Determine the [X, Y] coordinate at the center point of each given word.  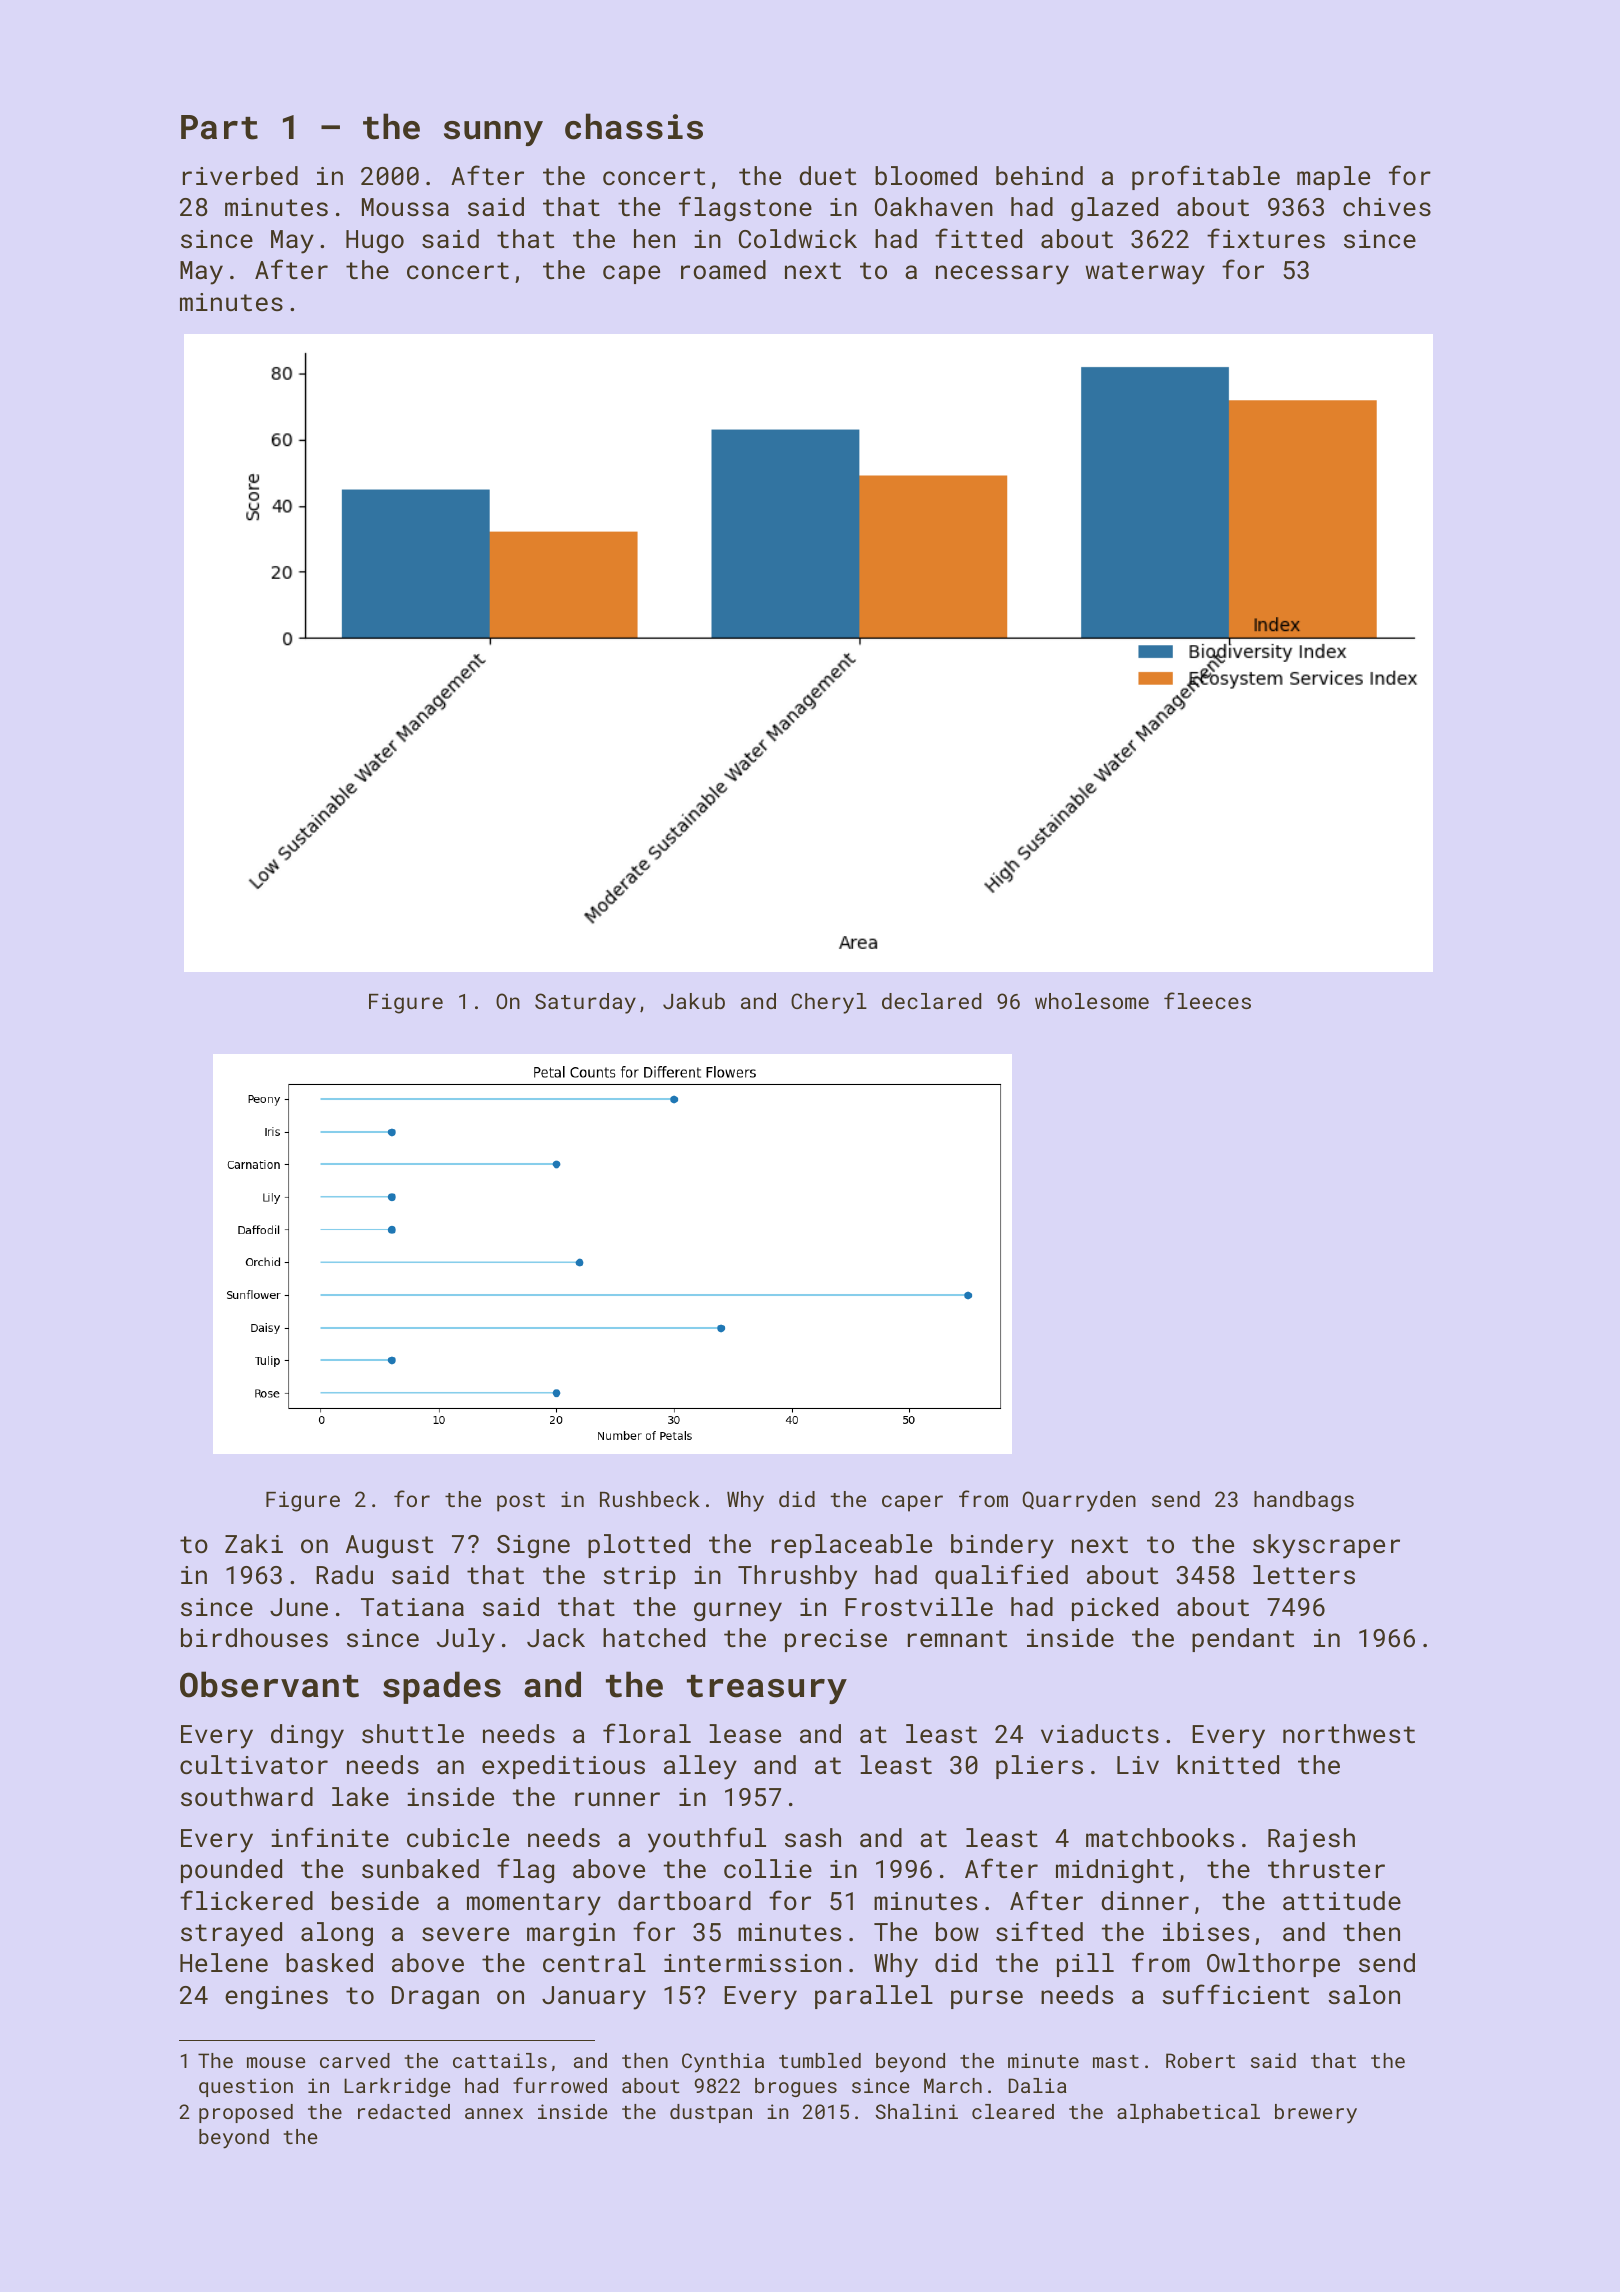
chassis [634, 126]
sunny [493, 133]
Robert [1200, 2060]
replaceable [852, 1546]
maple [1333, 178]
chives [1387, 206]
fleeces [1207, 1000]
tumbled [820, 2060]
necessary [1002, 275]
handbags [1304, 1501]
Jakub [694, 1001]
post [521, 1502]
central [594, 1962]
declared [931, 1001]
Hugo [375, 241]
